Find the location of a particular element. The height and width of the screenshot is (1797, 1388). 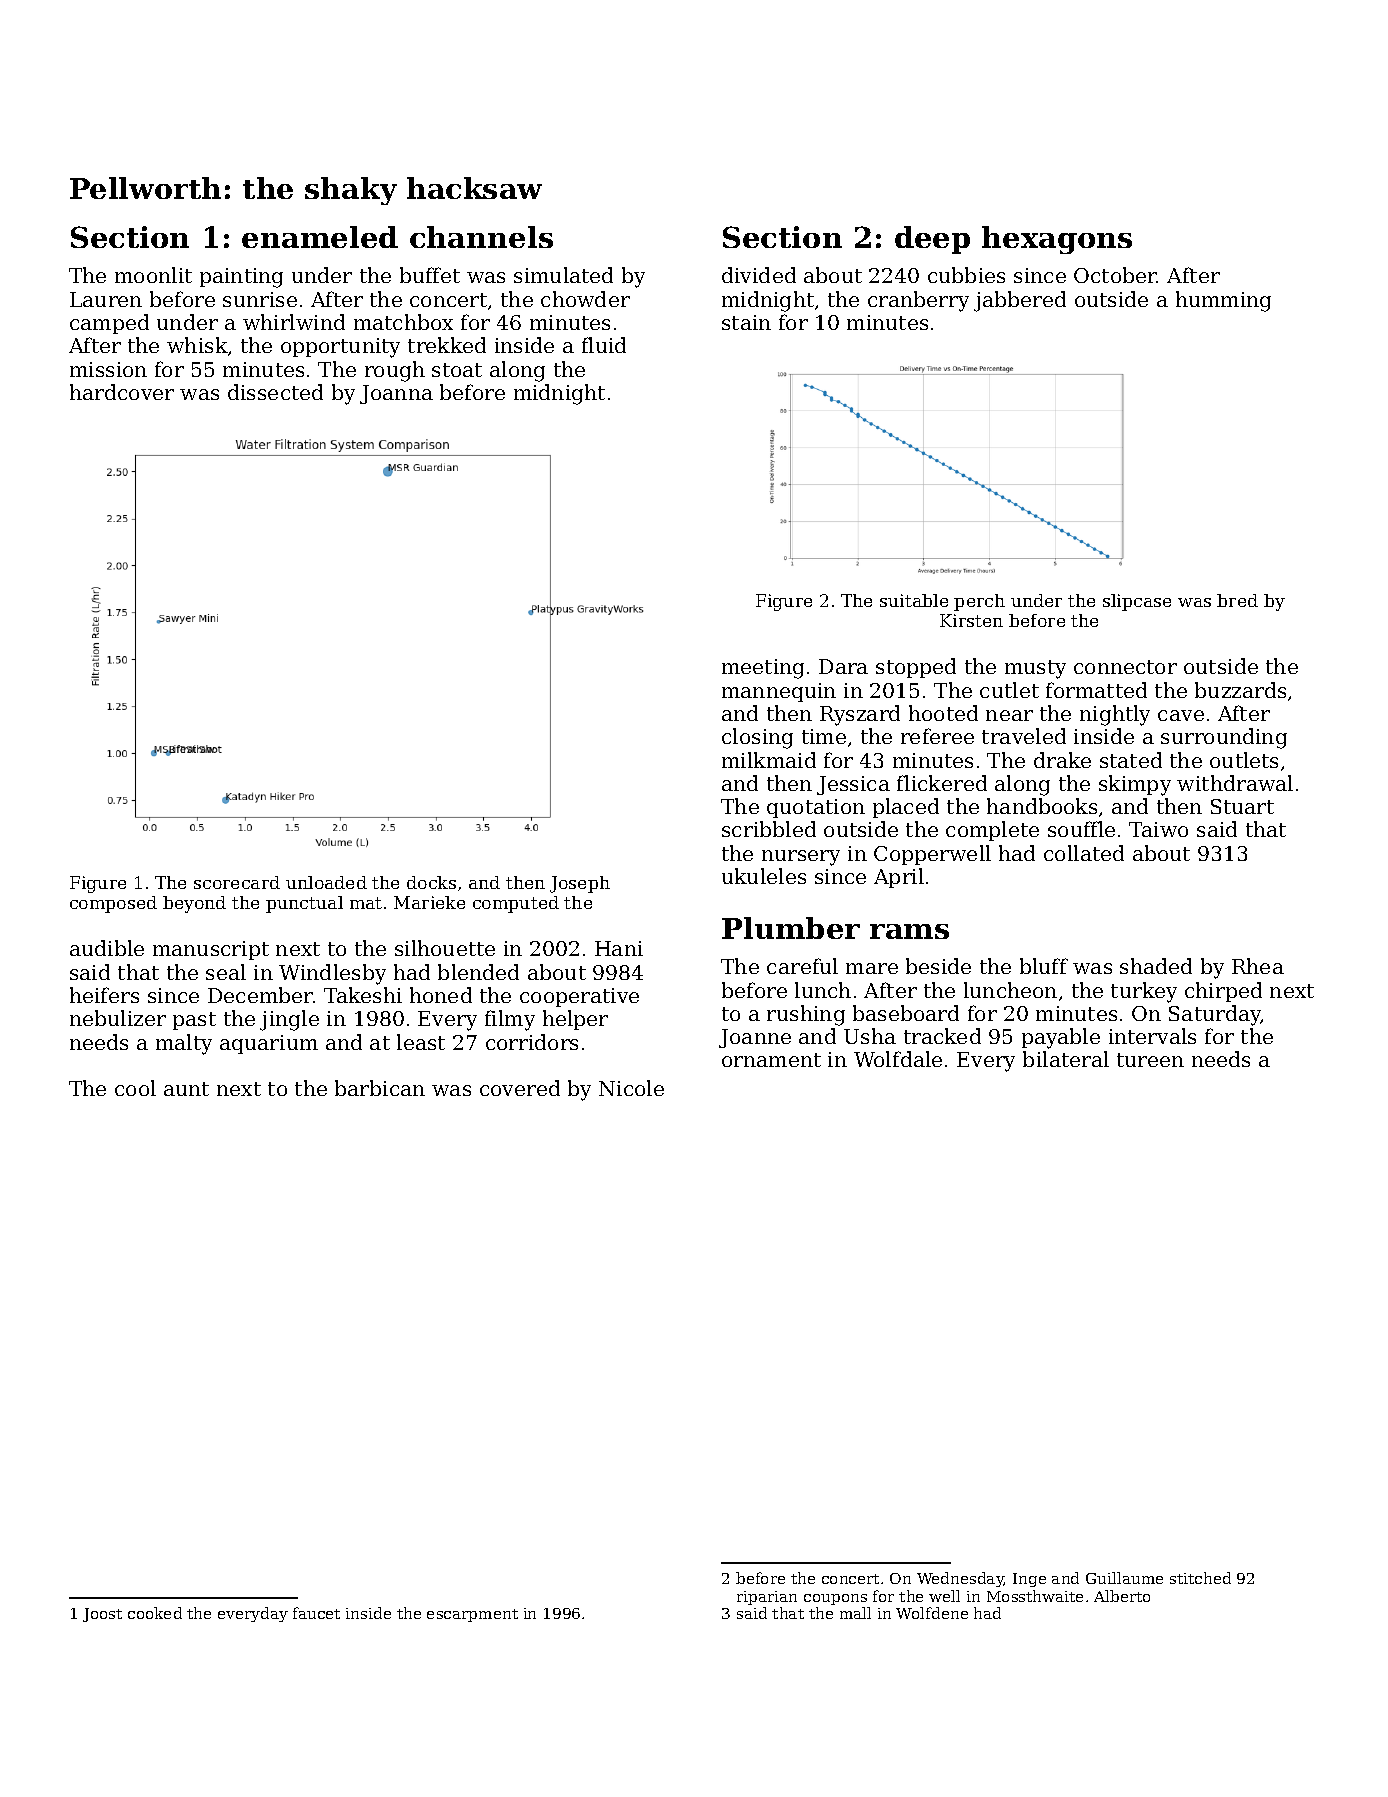

deep is located at coordinates (932, 240).
